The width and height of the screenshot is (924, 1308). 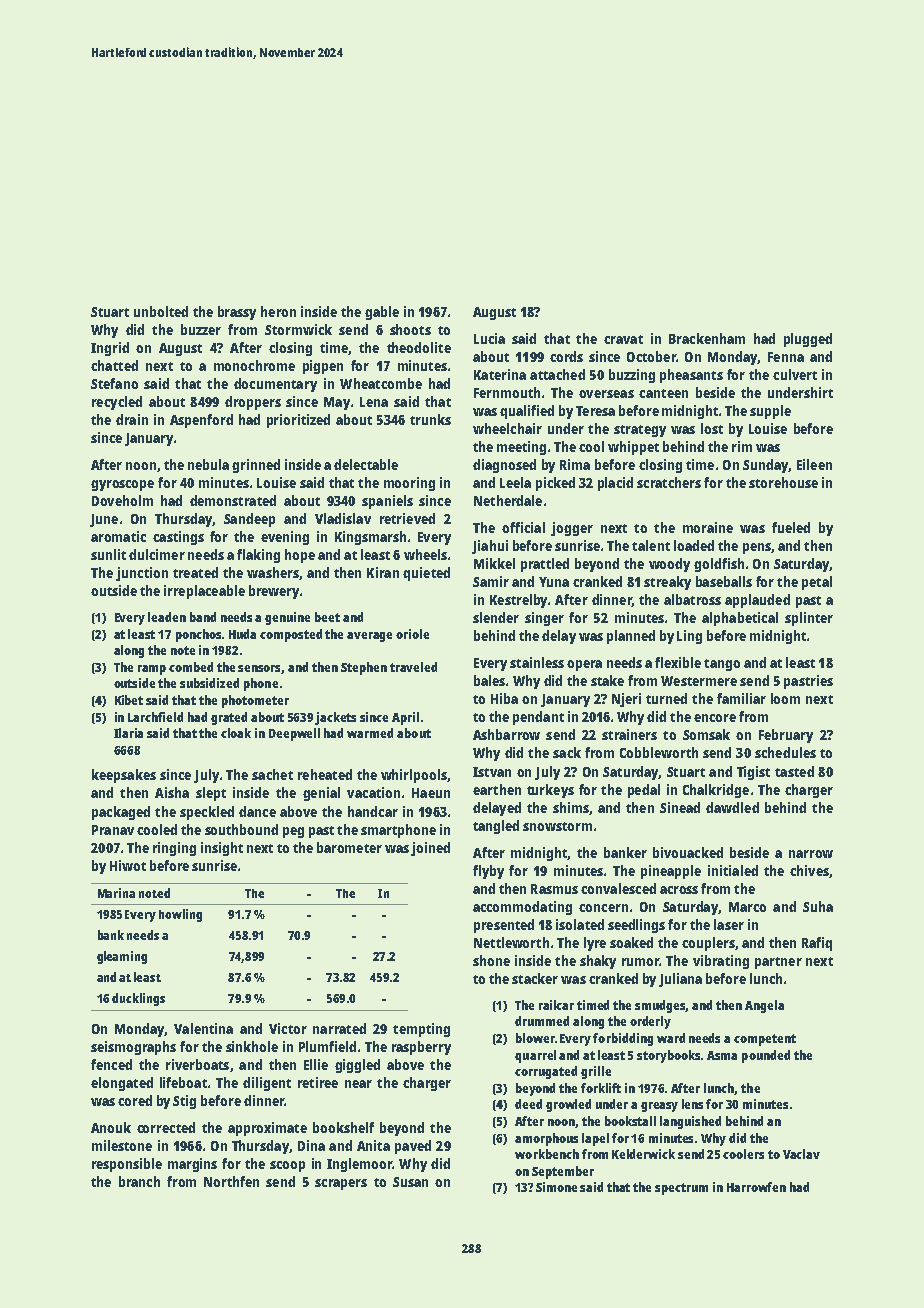 I want to click on Marina, so click(x=116, y=893).
